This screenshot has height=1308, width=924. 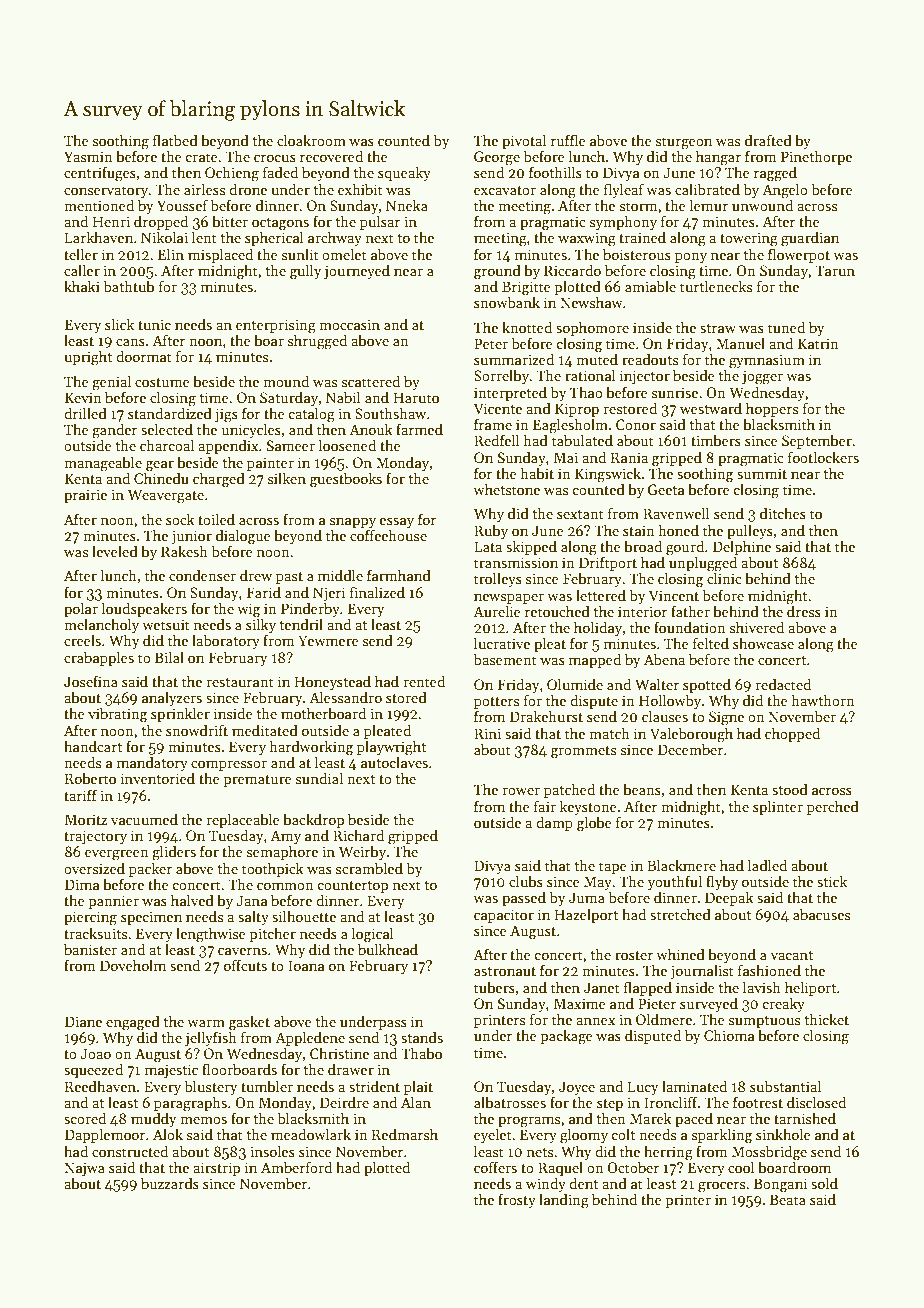 What do you see at coordinates (273, 869) in the screenshot?
I see `toothpick` at bounding box center [273, 869].
